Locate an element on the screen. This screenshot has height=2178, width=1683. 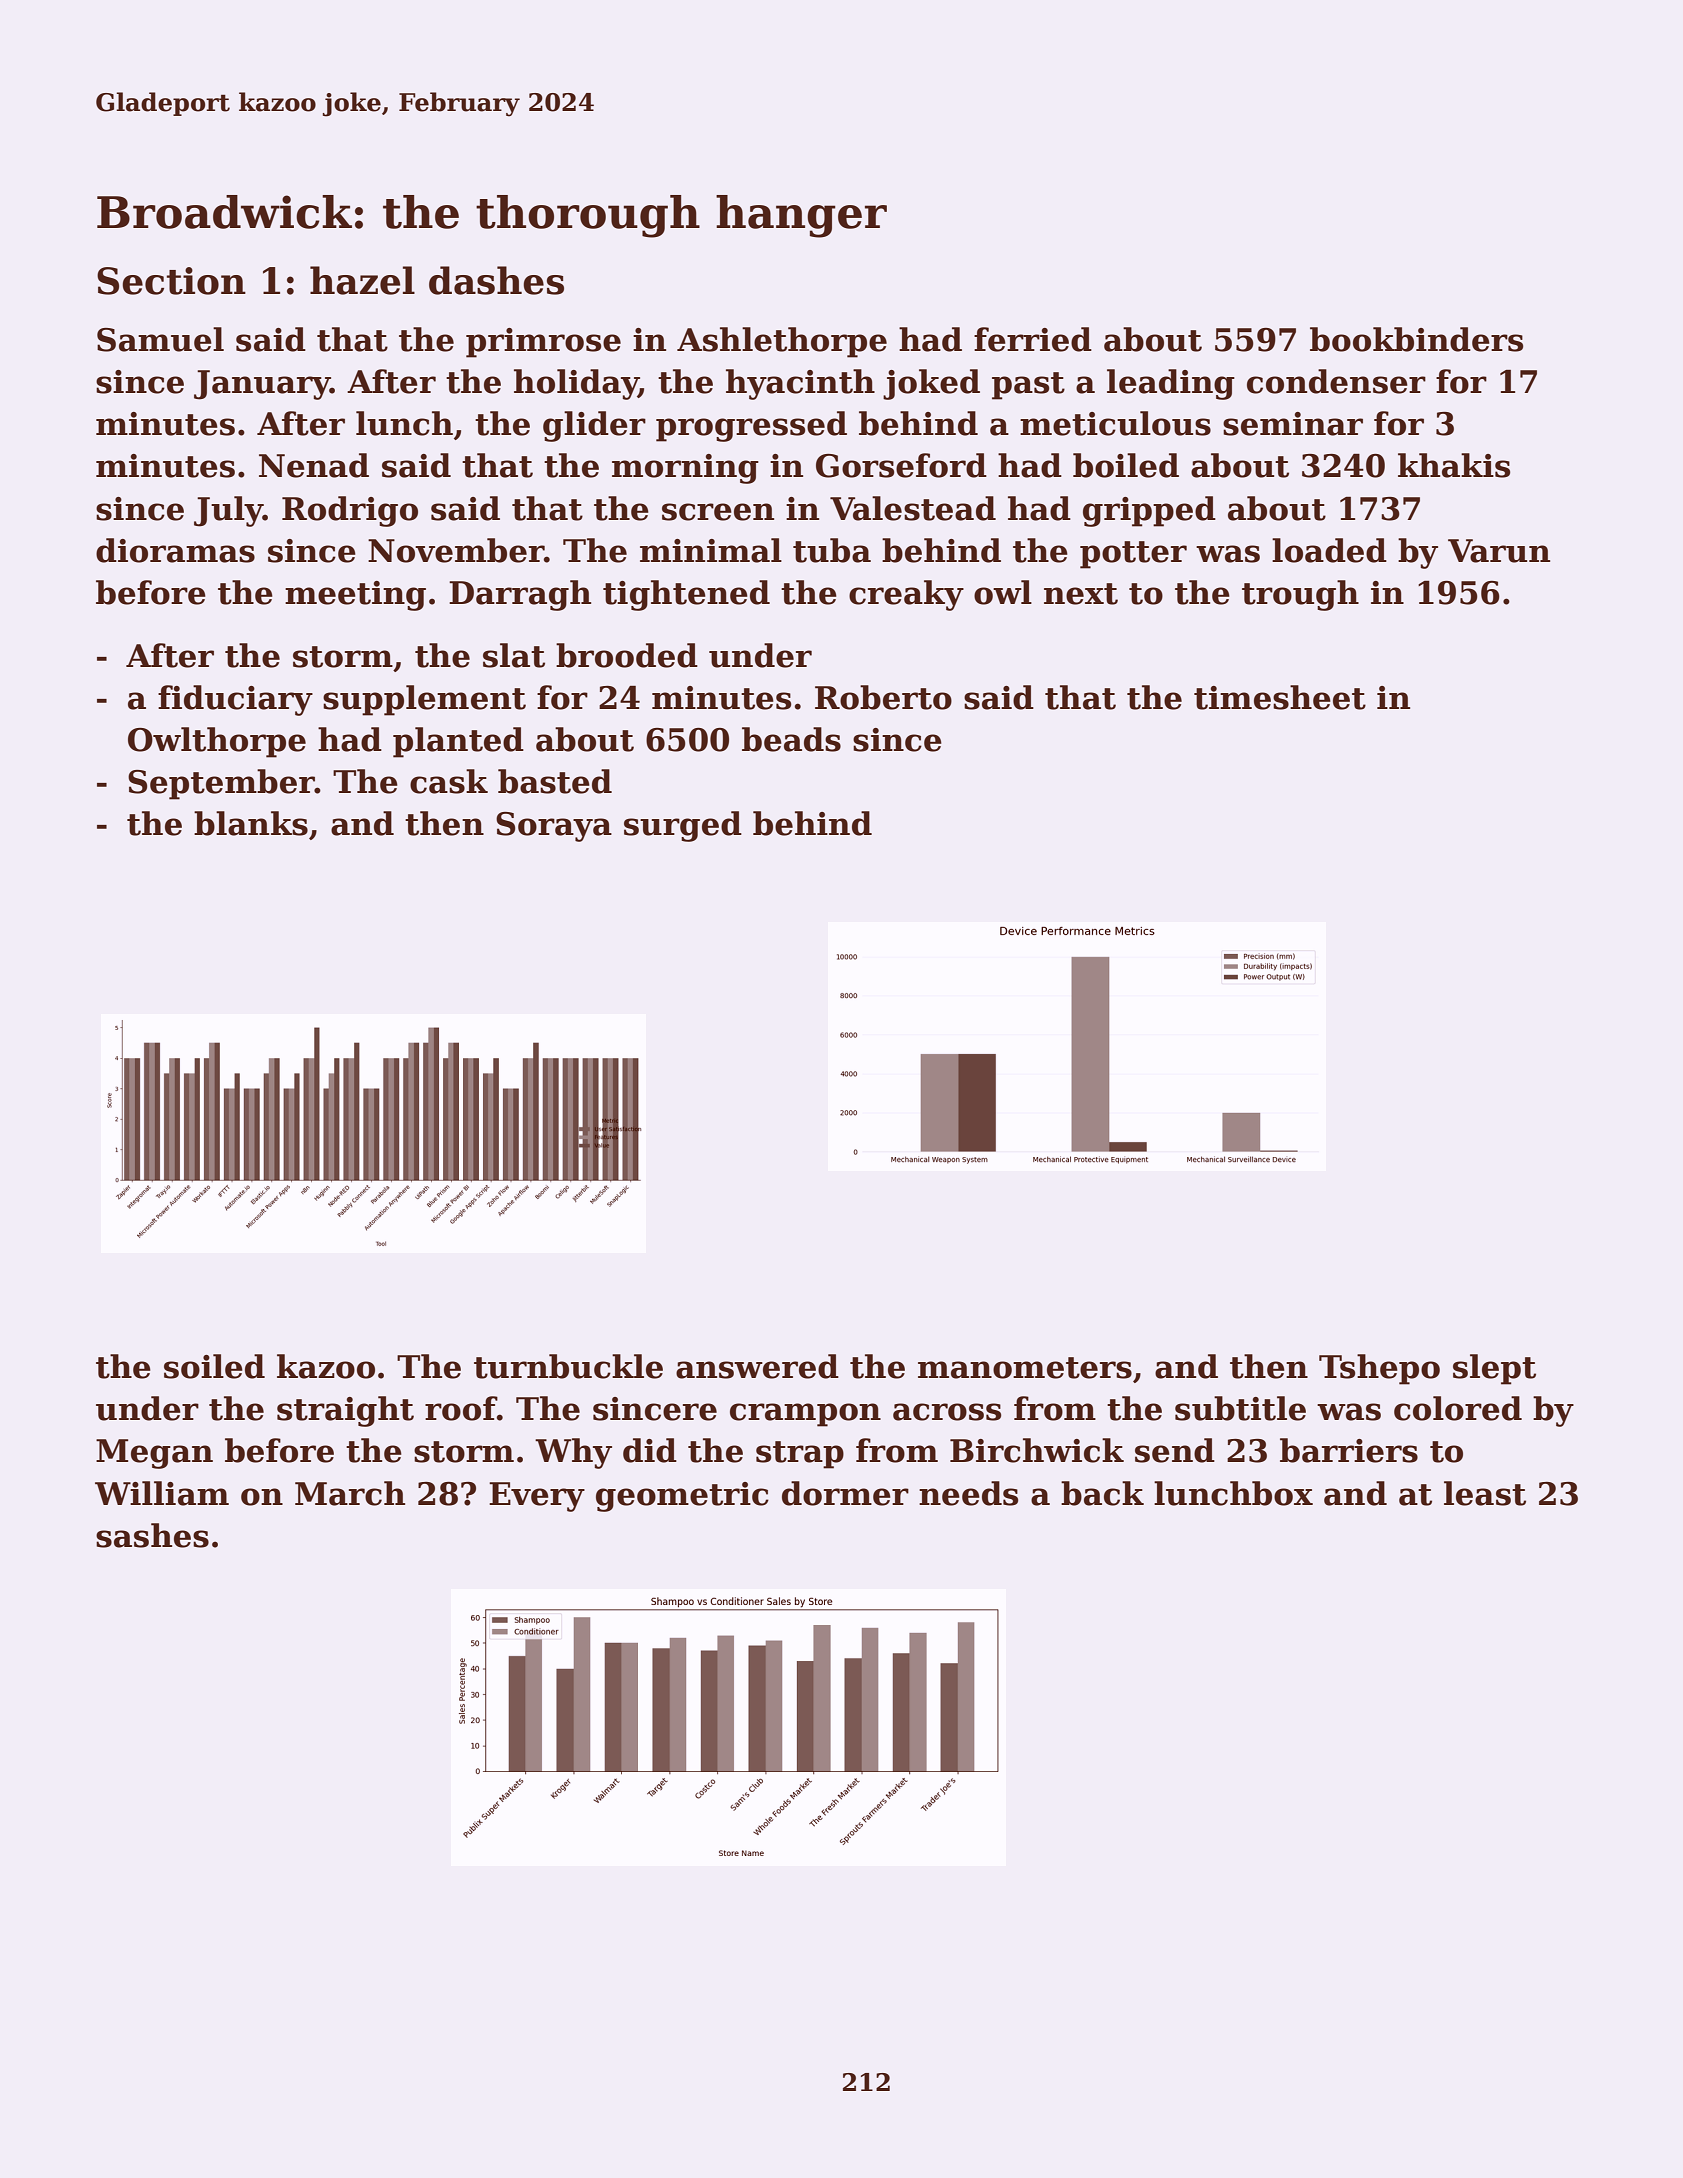
slept is located at coordinates (1494, 1369).
